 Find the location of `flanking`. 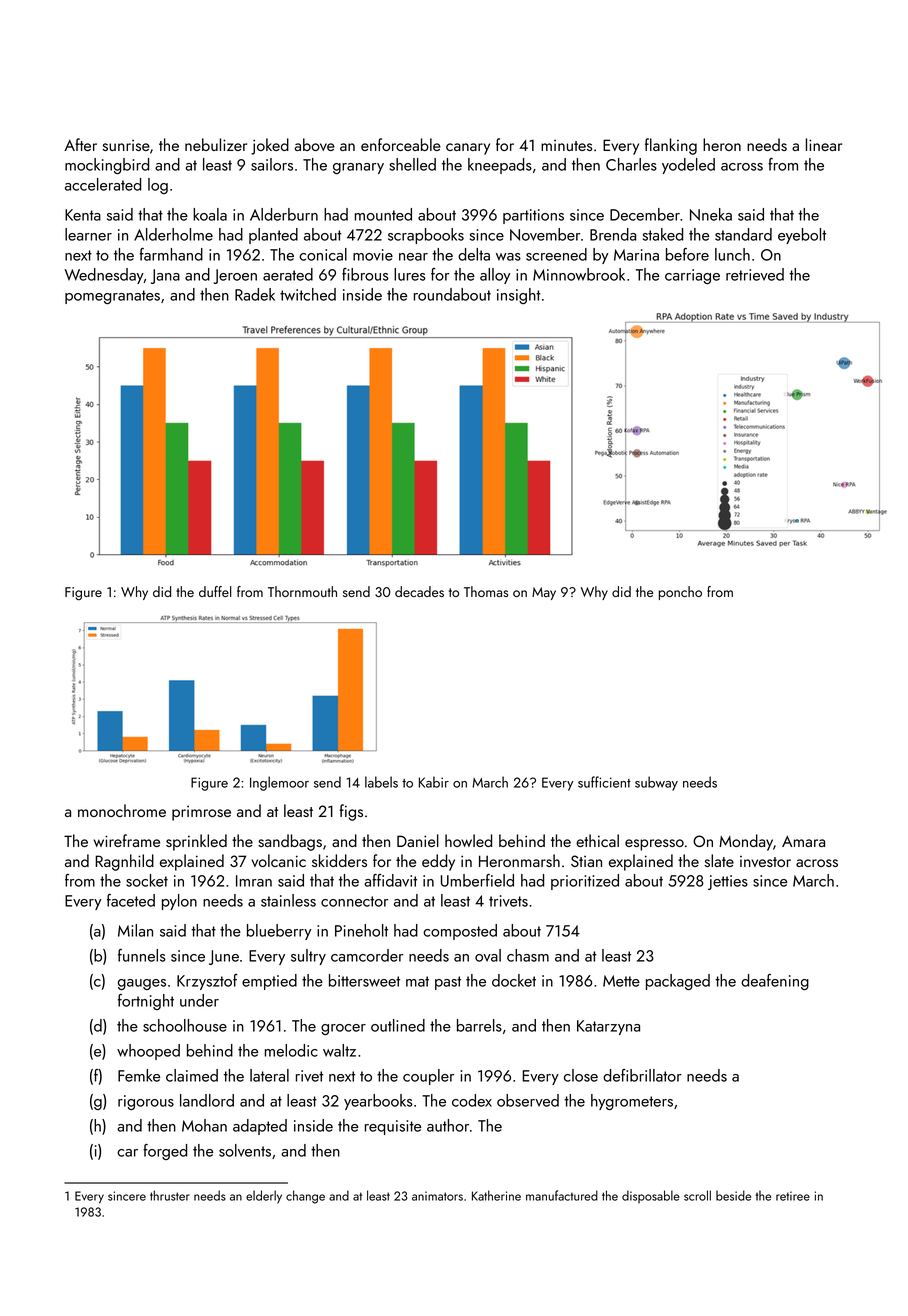

flanking is located at coordinates (671, 146).
